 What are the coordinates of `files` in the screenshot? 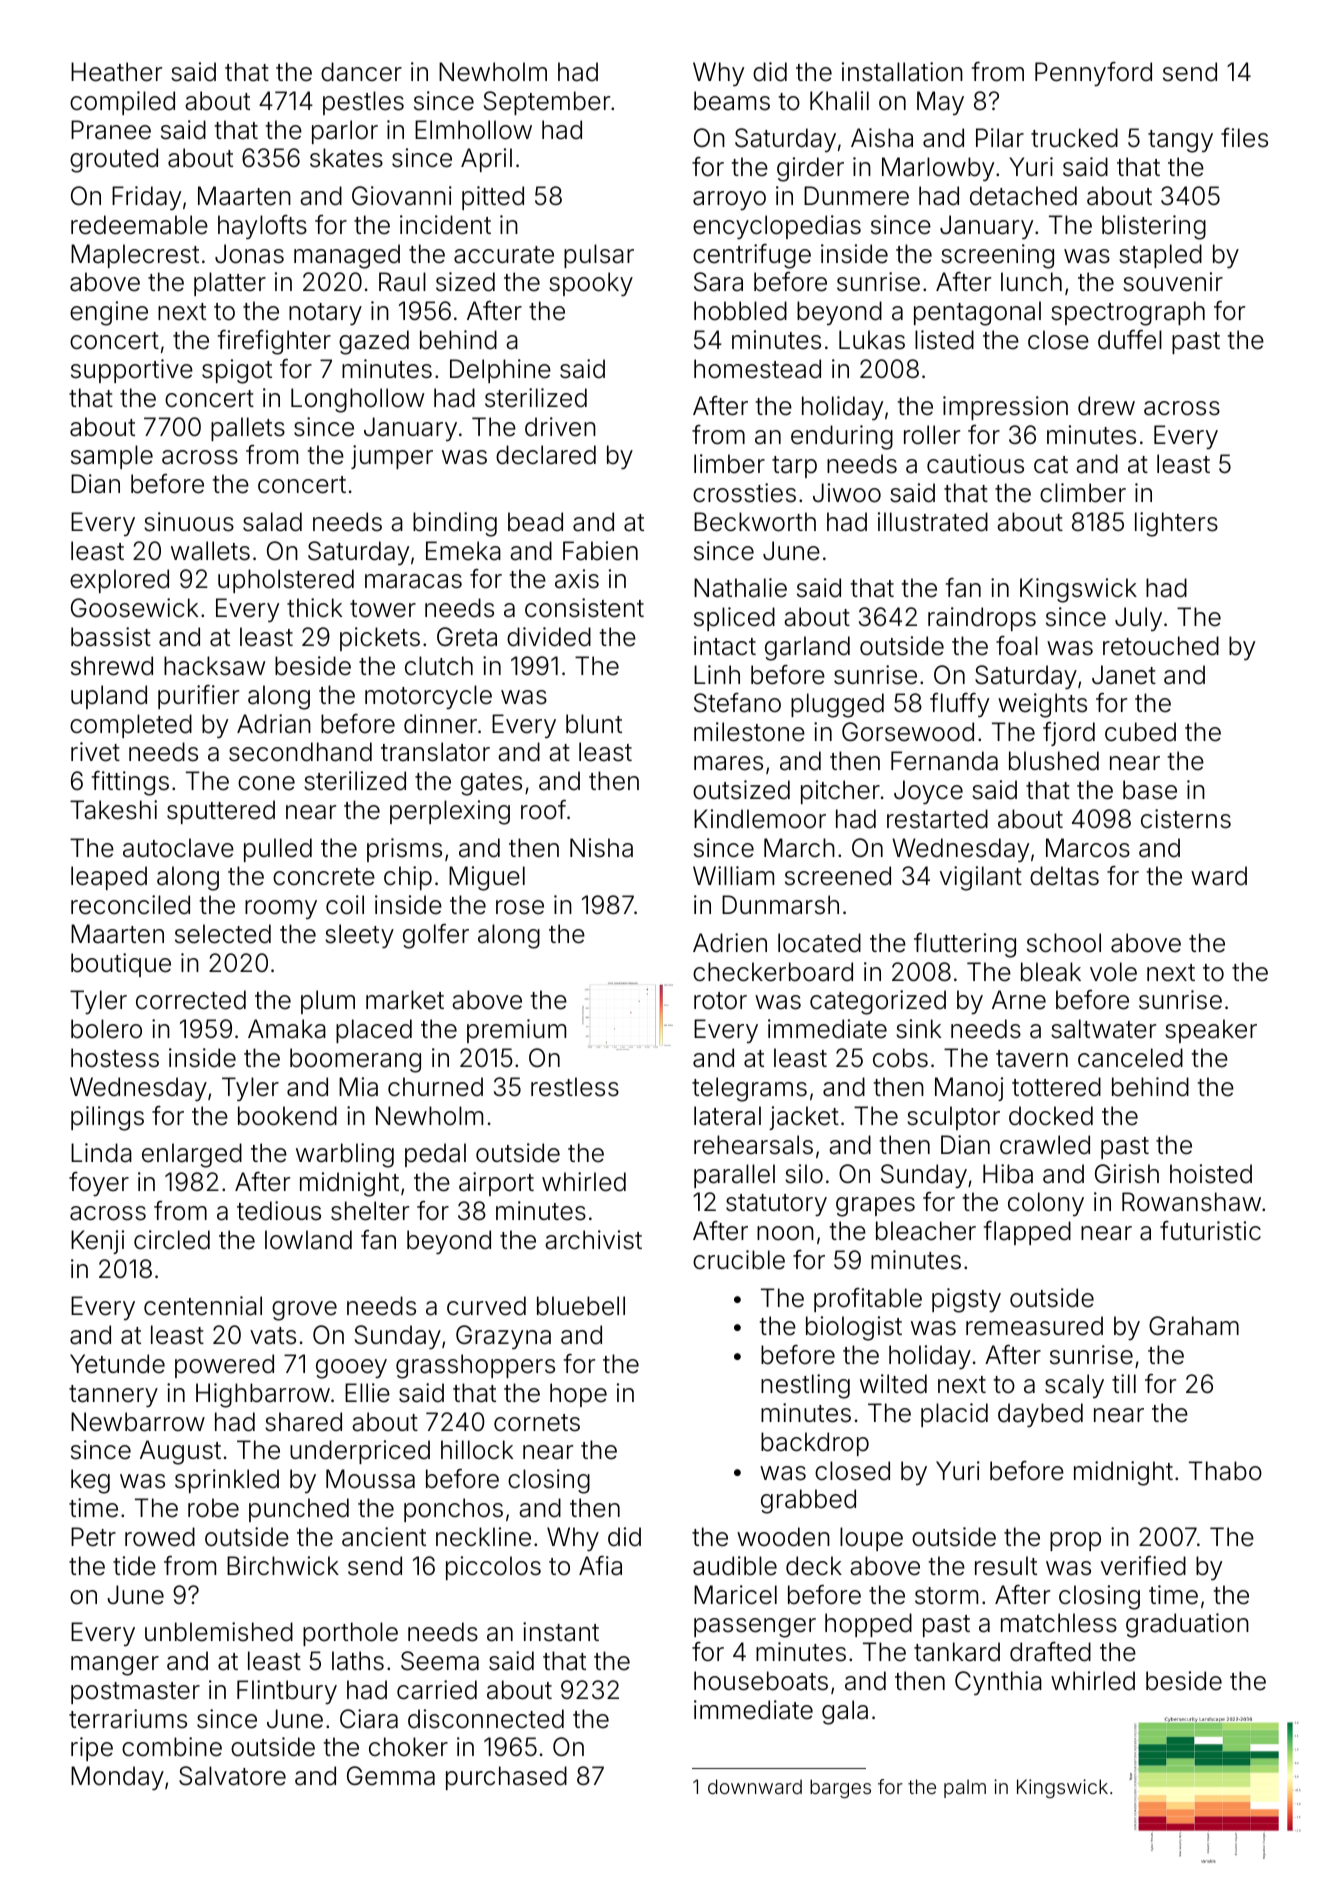 It's located at (1244, 138).
